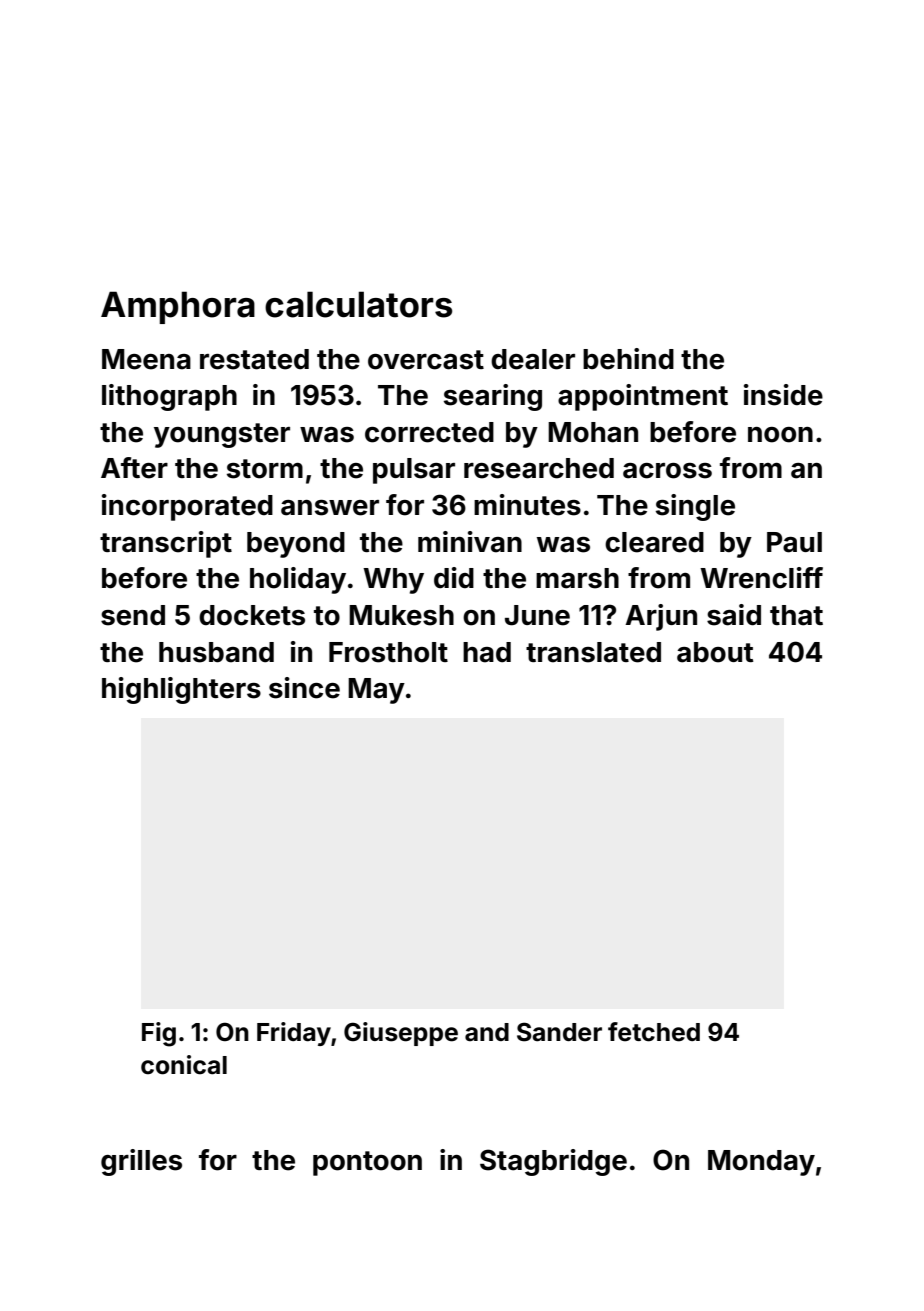  I want to click on Stagbridge, so click(553, 1162).
